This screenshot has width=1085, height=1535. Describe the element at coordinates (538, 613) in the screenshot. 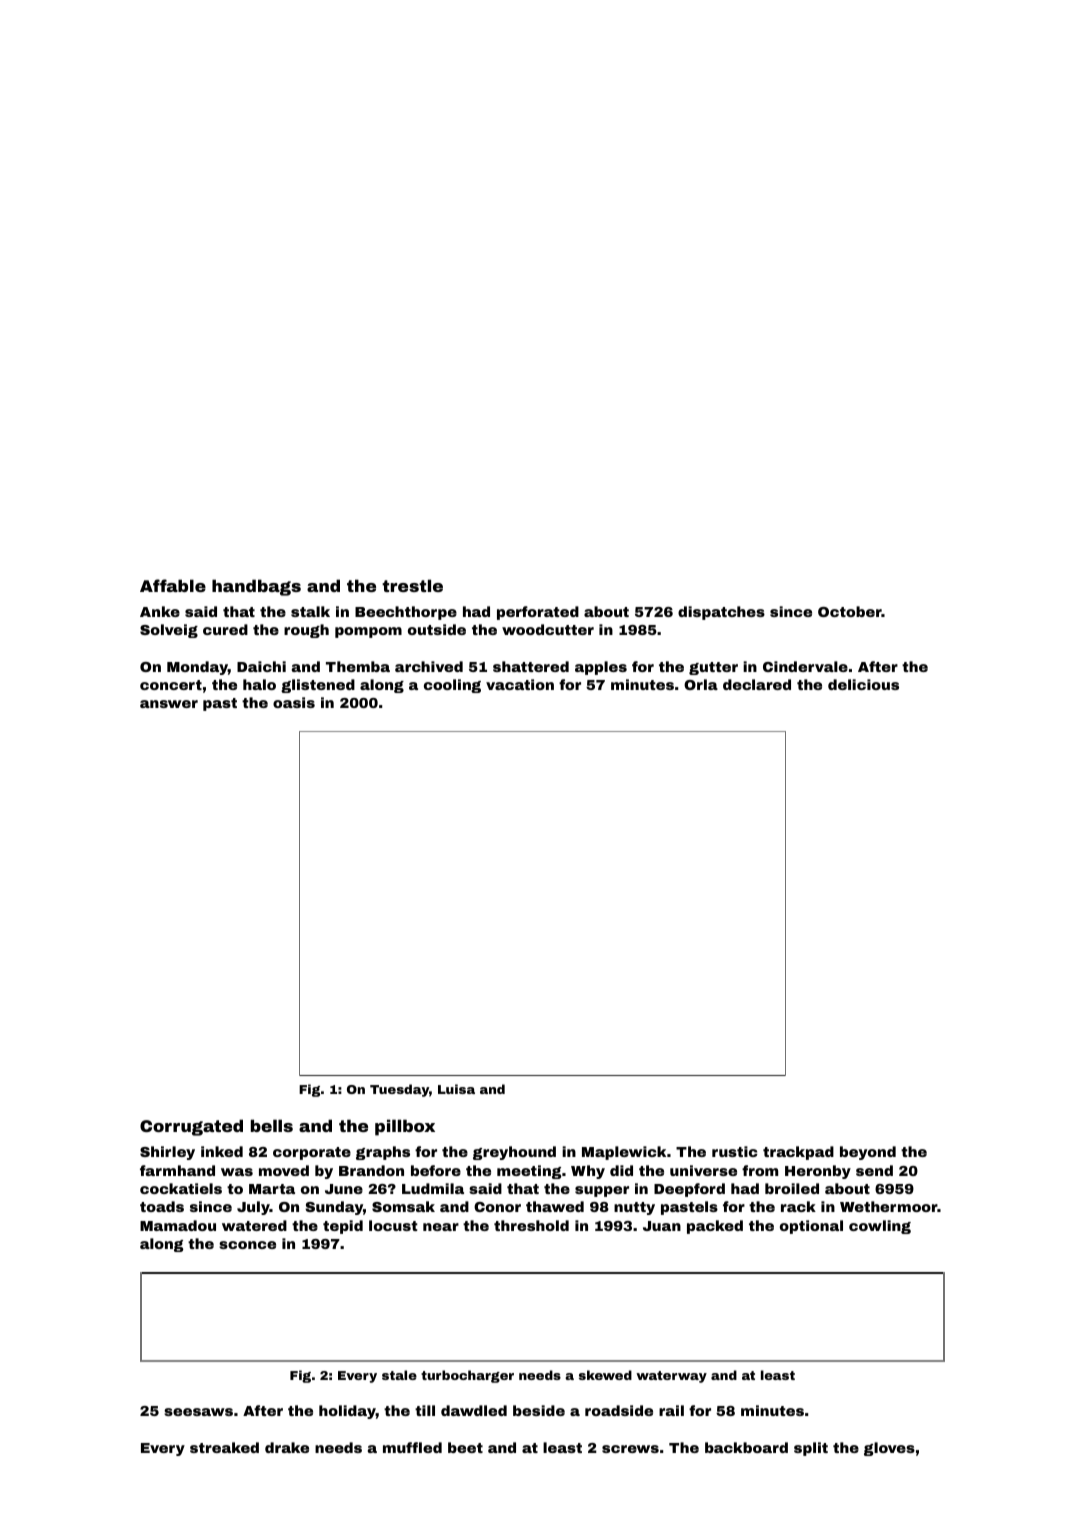

I see `perforated` at that location.
